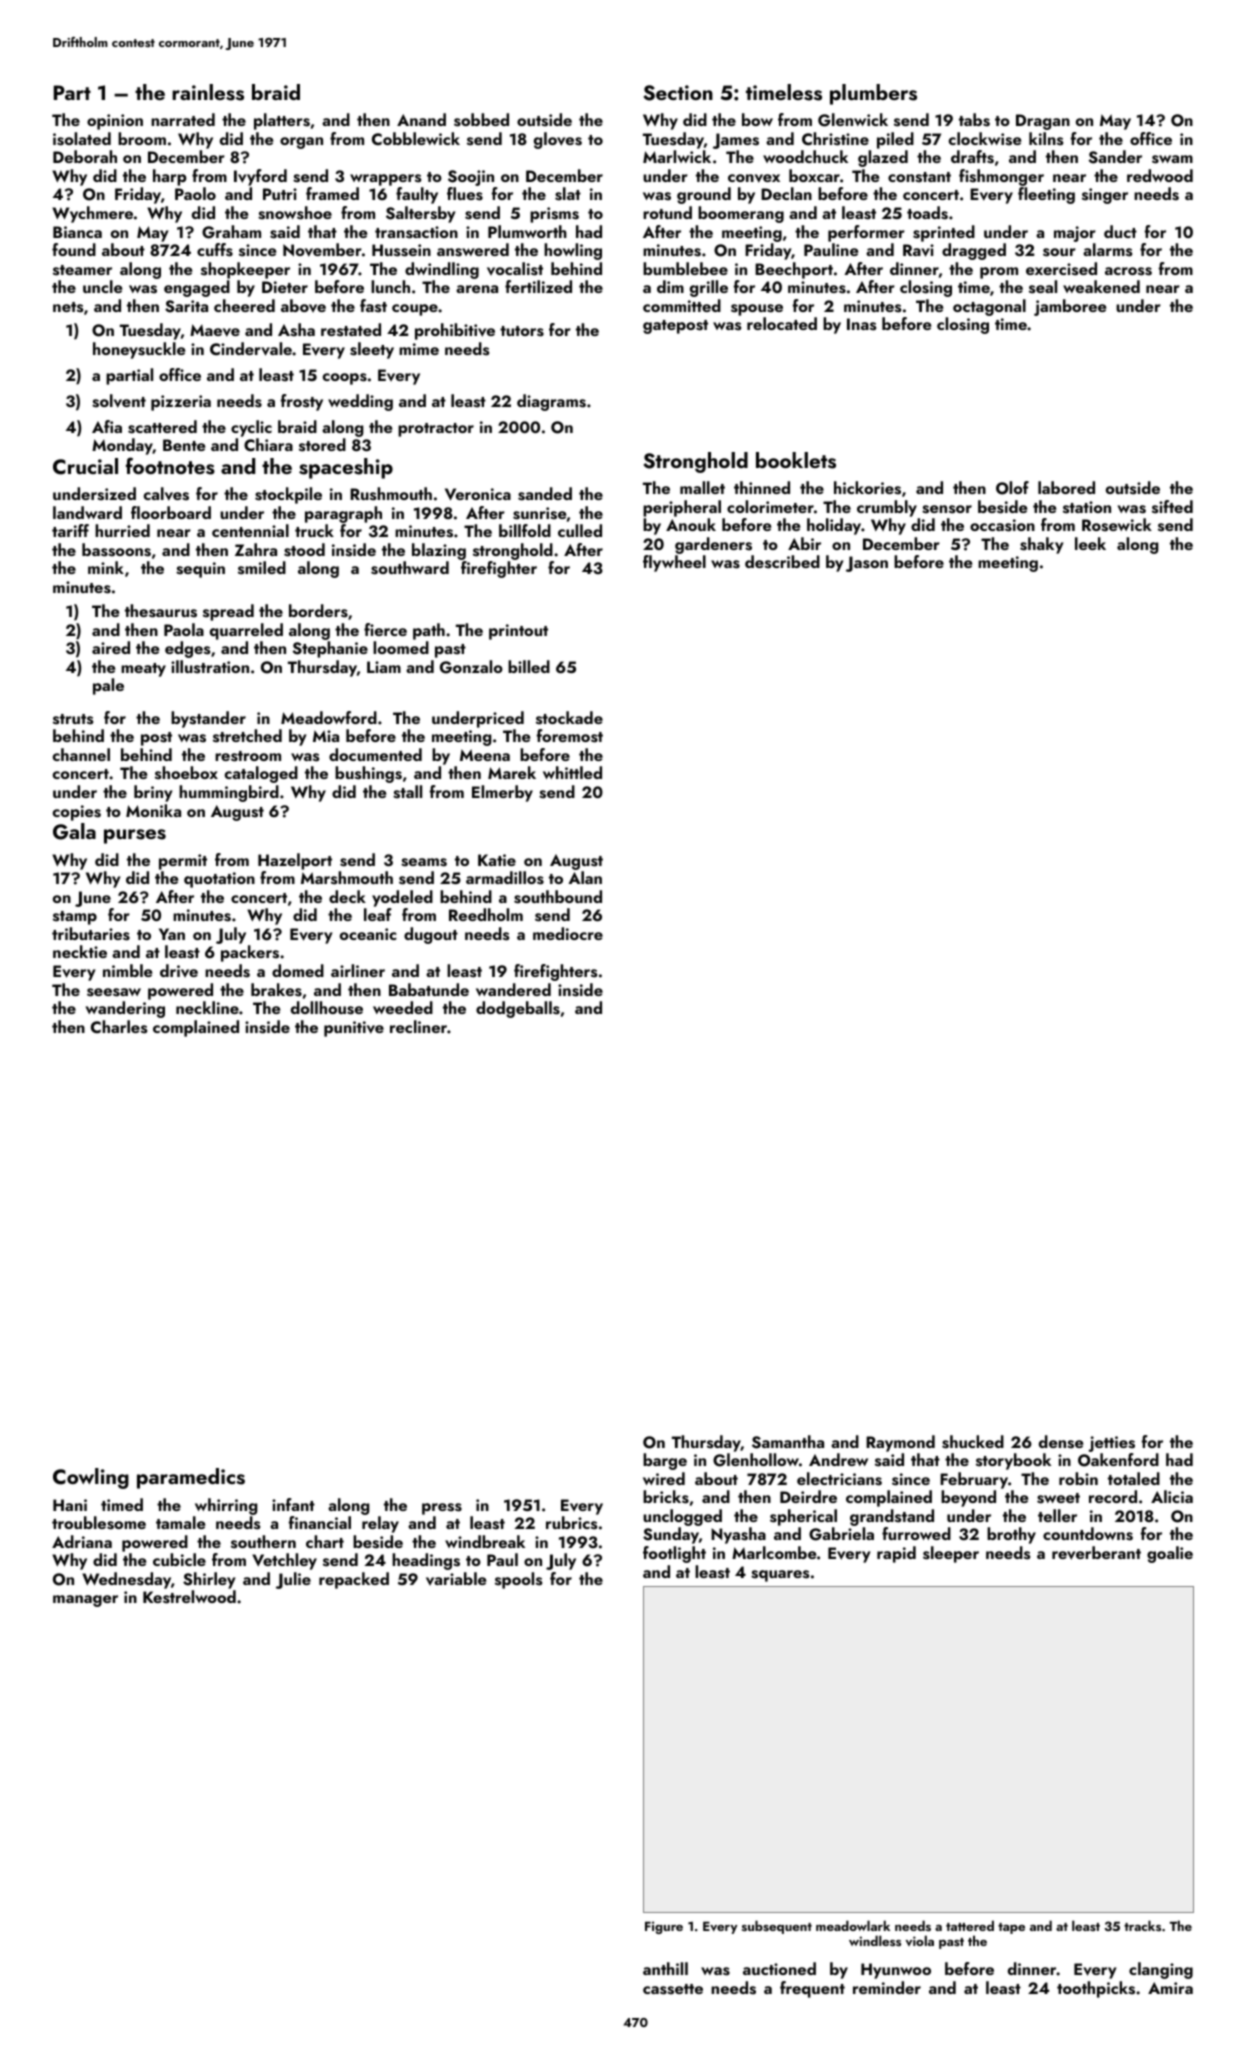 The width and height of the page is (1246, 2052). I want to click on pizzeria, so click(181, 403).
